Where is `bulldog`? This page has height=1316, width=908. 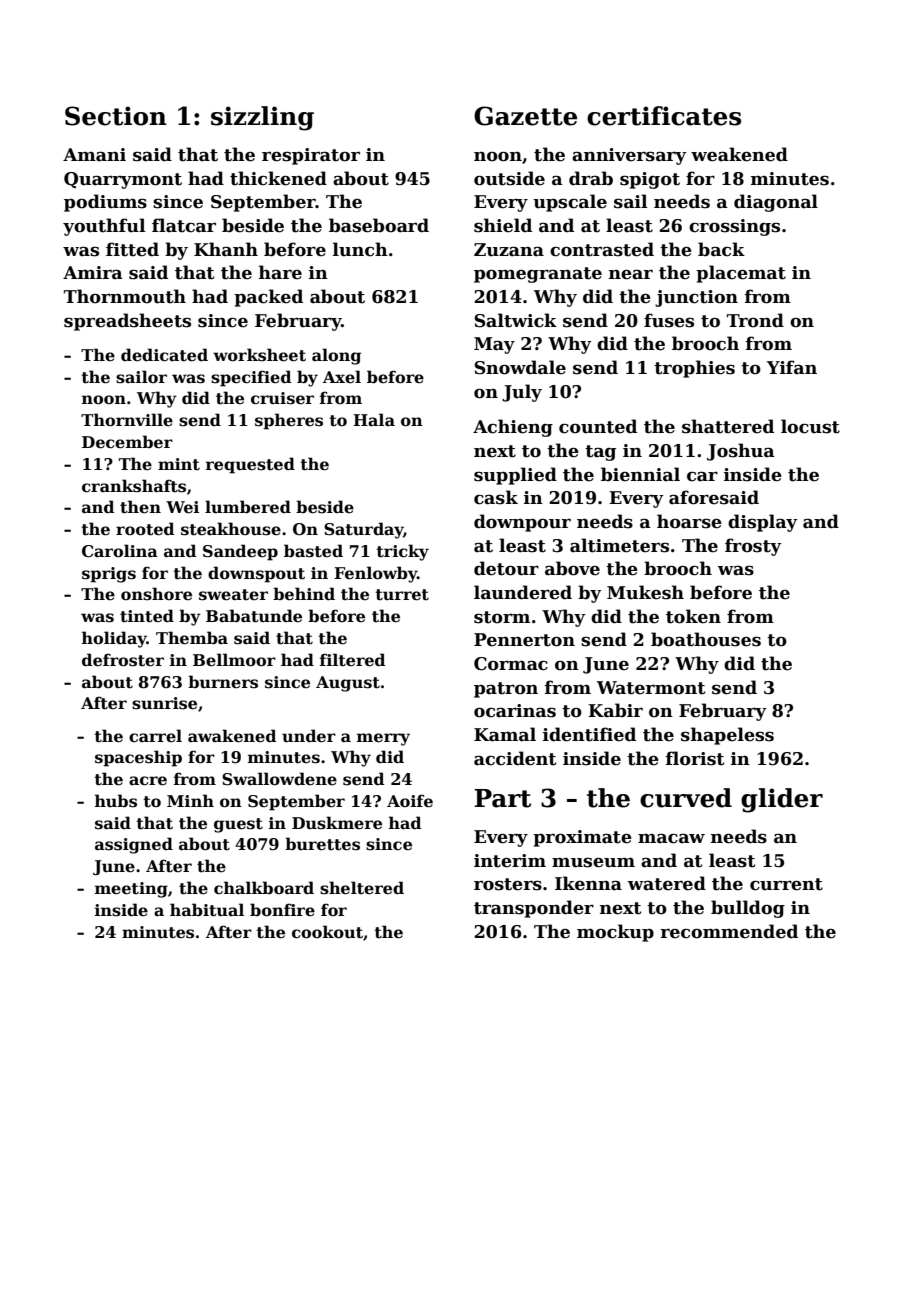
bulldog is located at coordinates (748, 909).
